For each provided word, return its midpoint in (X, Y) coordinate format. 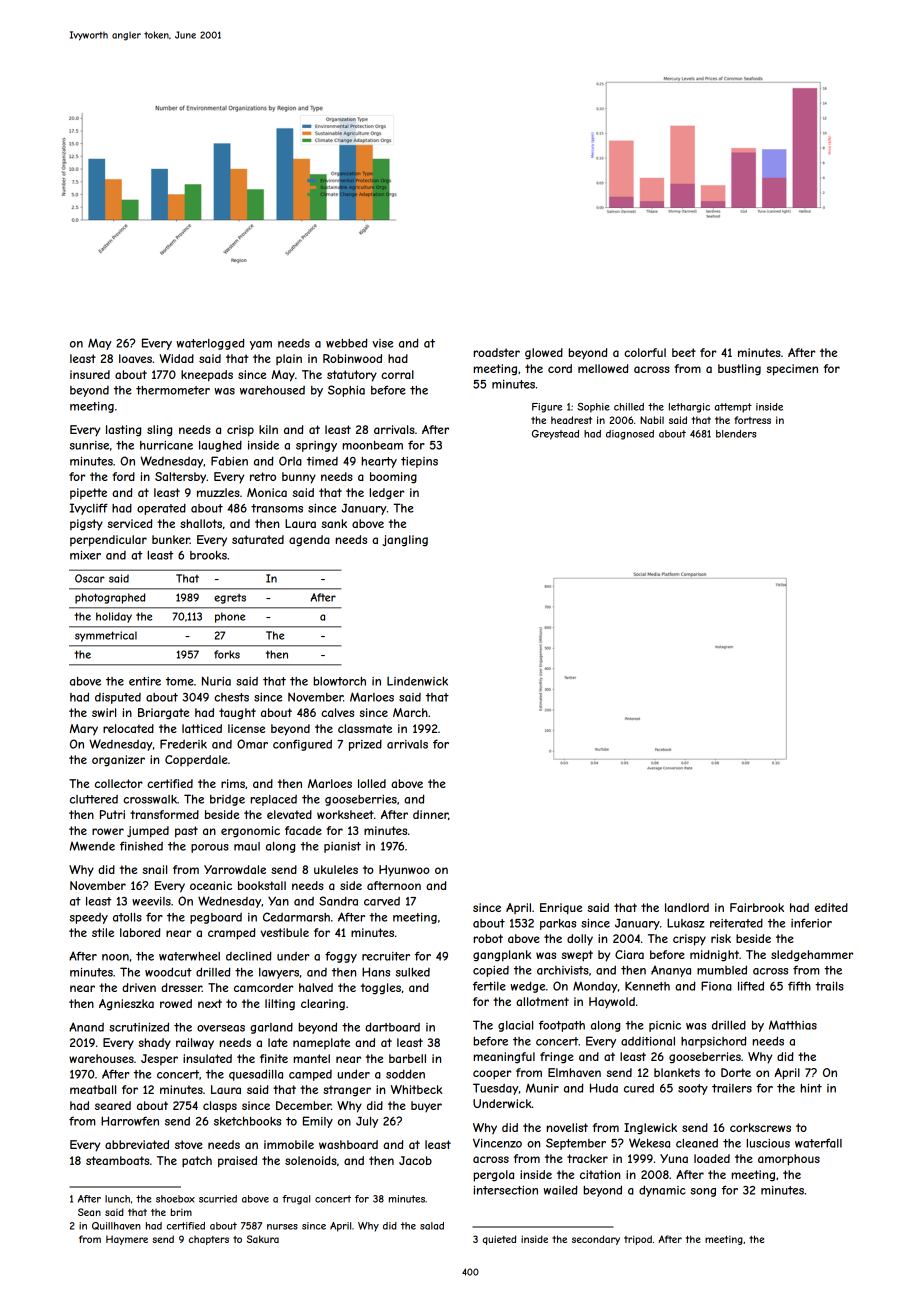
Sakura (263, 1239)
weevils (151, 901)
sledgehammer (812, 956)
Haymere (127, 1240)
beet (684, 352)
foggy (341, 957)
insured (90, 374)
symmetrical (106, 636)
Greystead (555, 435)
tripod (638, 1240)
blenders (736, 434)
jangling (405, 541)
